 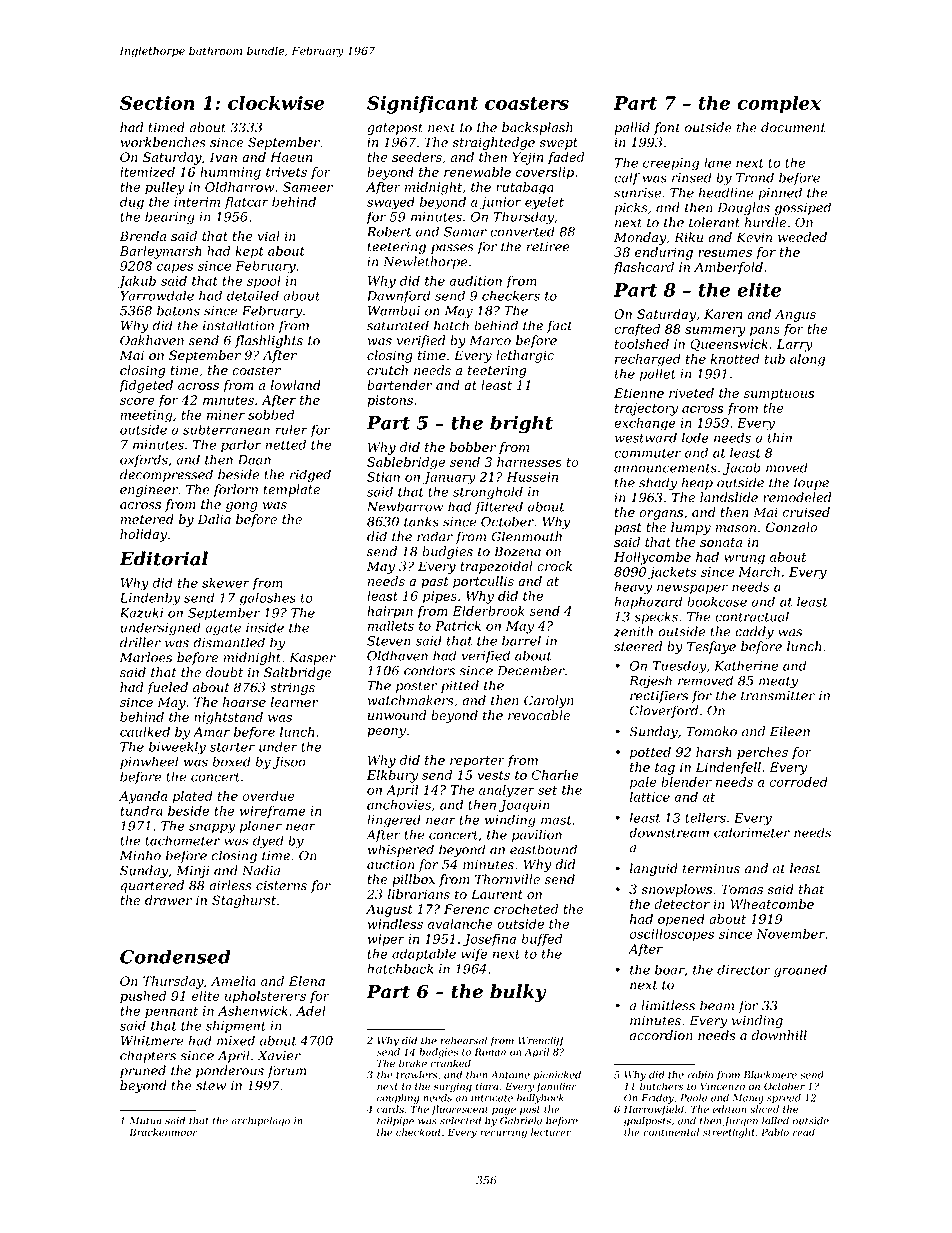 I want to click on announcements, so click(x=665, y=468).
